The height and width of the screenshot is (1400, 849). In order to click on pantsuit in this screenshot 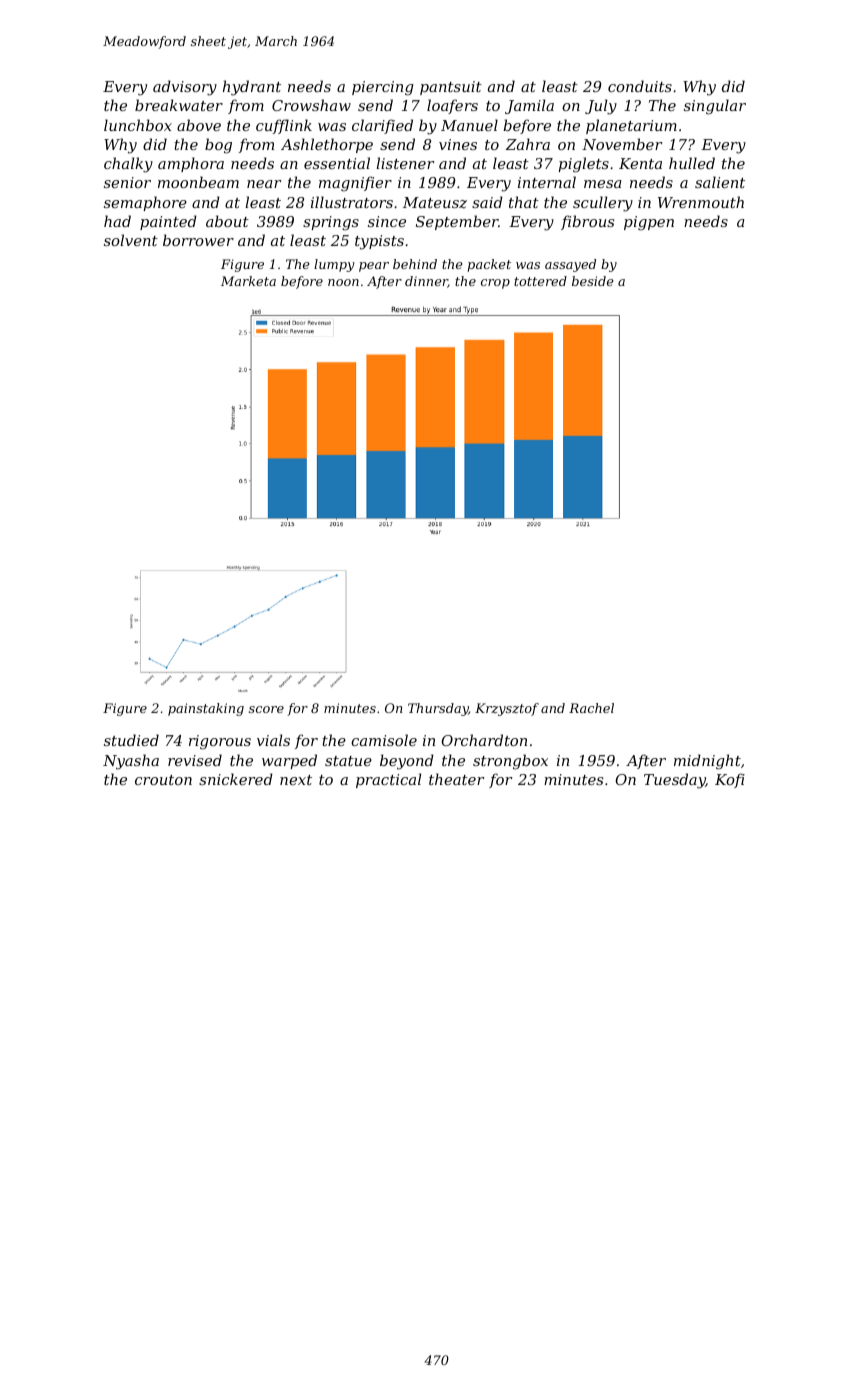, I will do `click(451, 88)`.
